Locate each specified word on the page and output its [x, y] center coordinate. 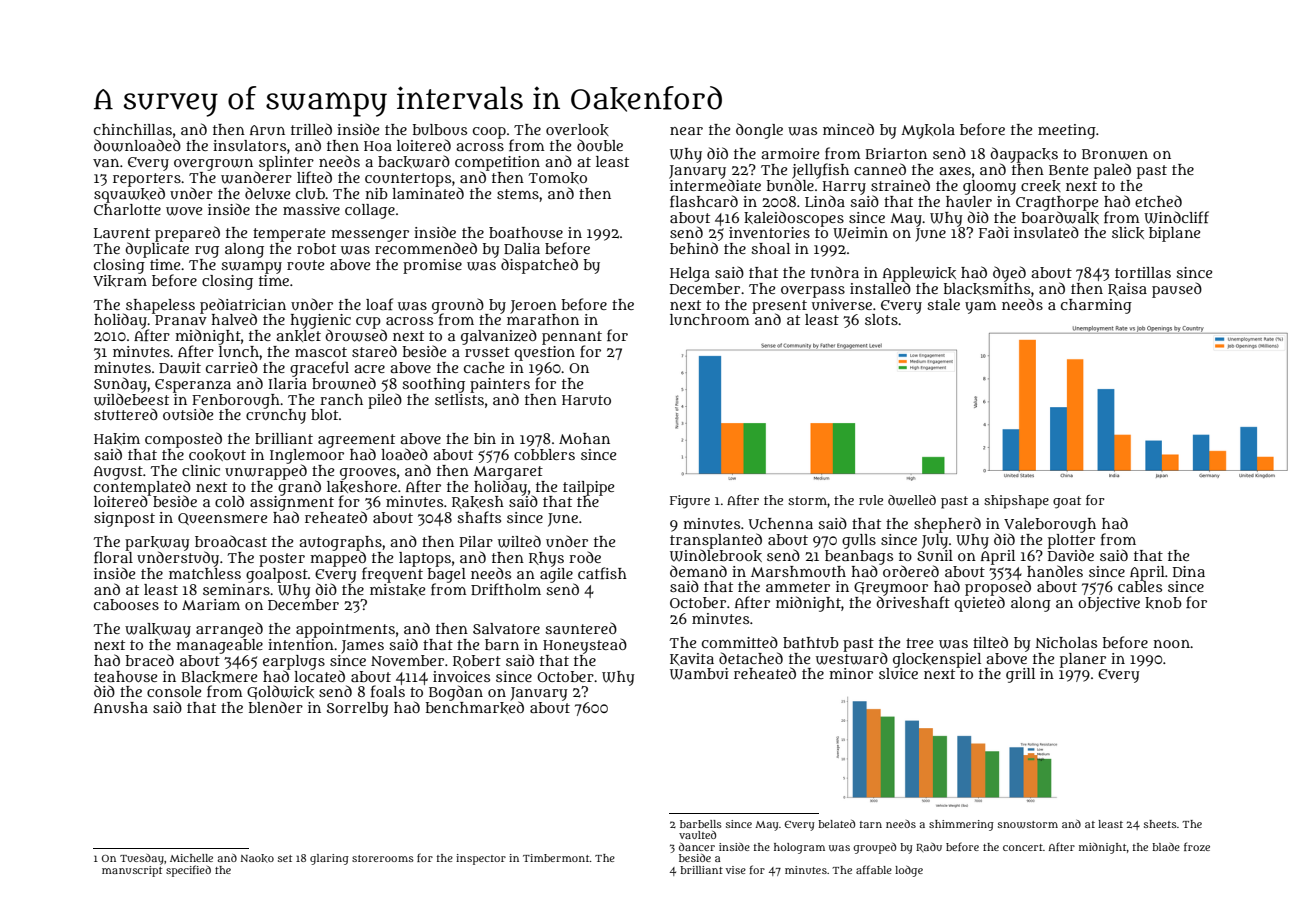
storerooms [383, 858]
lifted [314, 177]
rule [871, 500]
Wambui [699, 674]
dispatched [539, 266]
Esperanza [193, 386]
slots [881, 319]
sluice [898, 673]
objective [1109, 604]
